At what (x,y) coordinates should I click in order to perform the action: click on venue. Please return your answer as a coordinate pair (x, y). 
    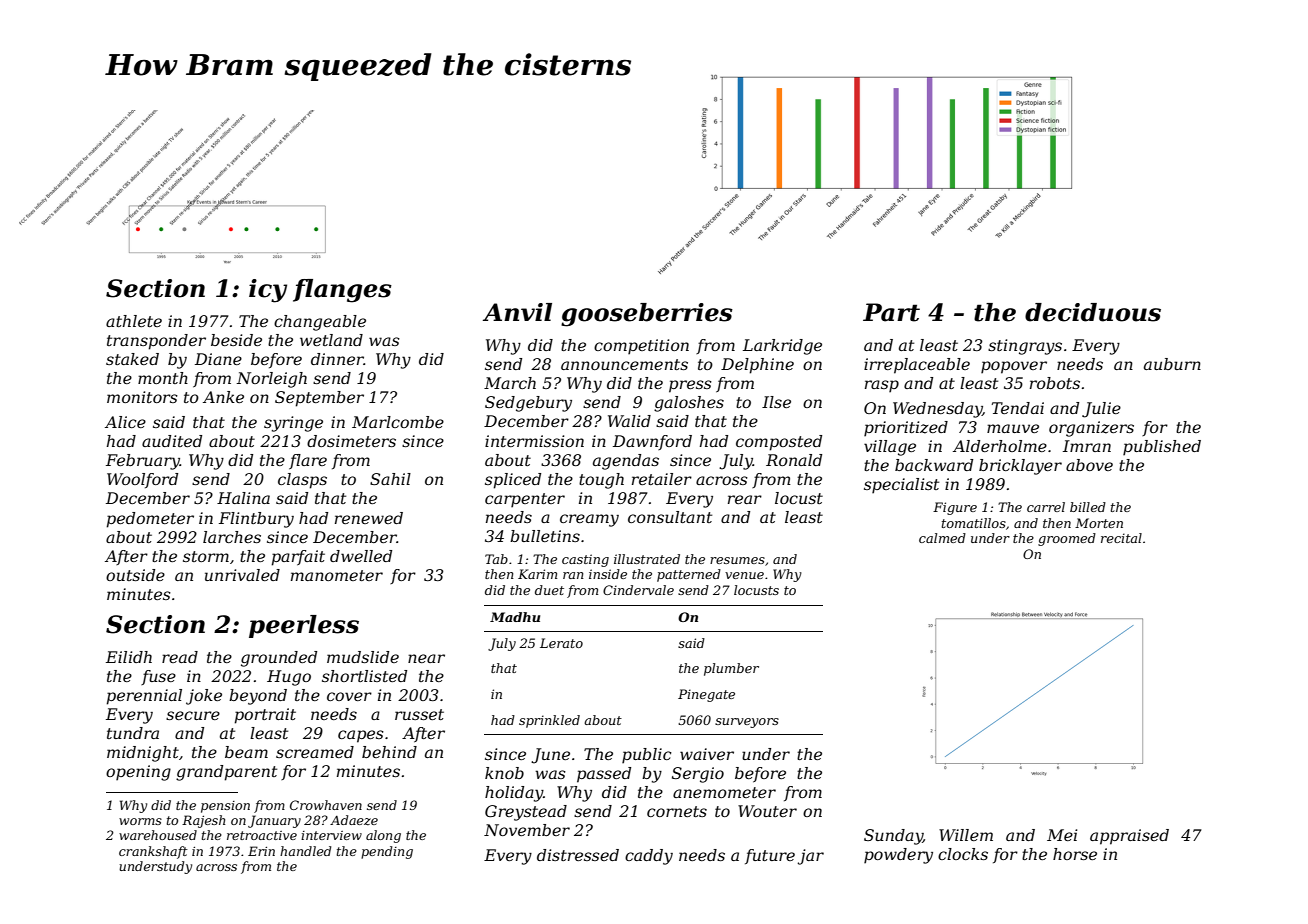
    Looking at the image, I should click on (744, 575).
